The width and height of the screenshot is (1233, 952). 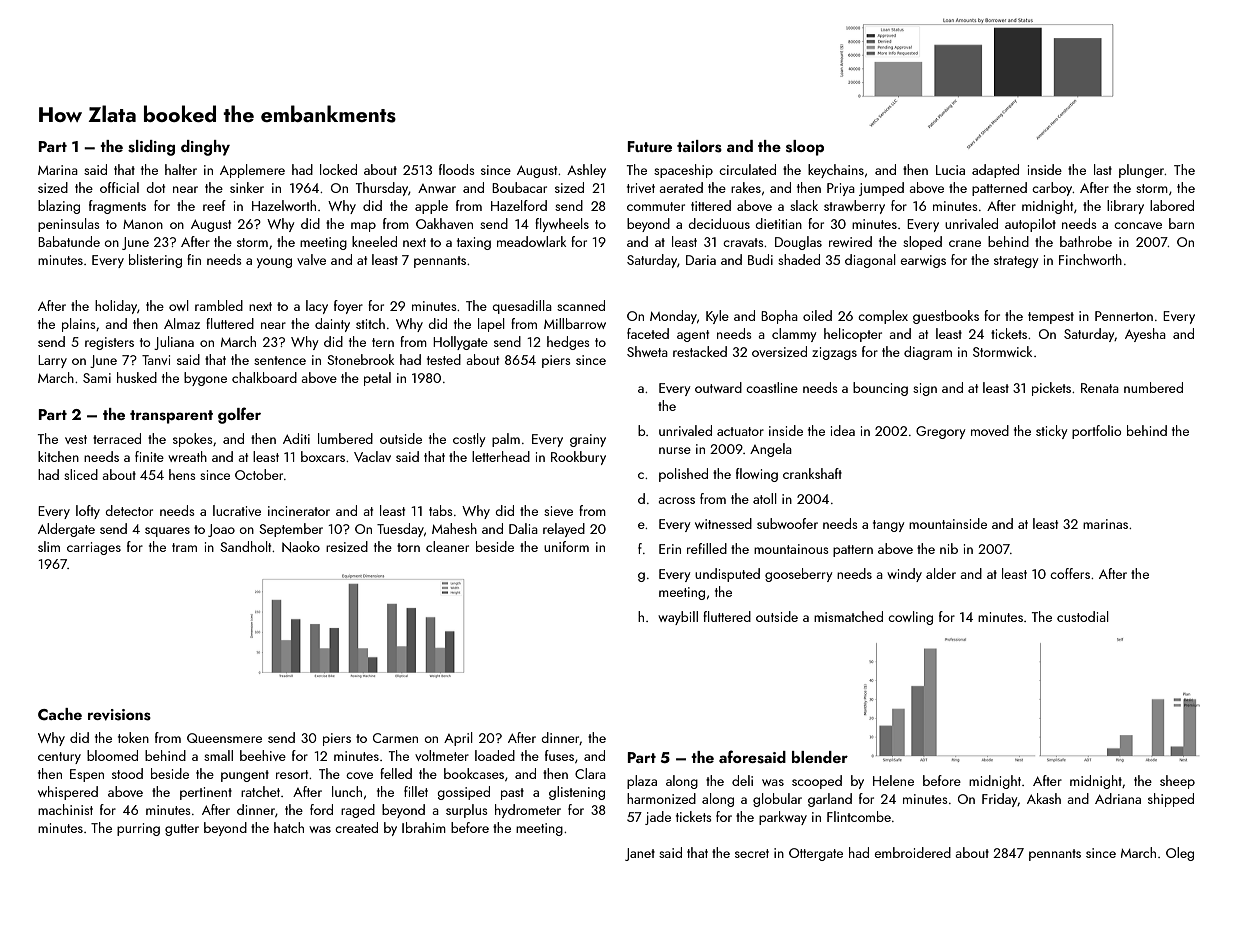 What do you see at coordinates (681, 187) in the screenshot?
I see `aerated` at bounding box center [681, 187].
